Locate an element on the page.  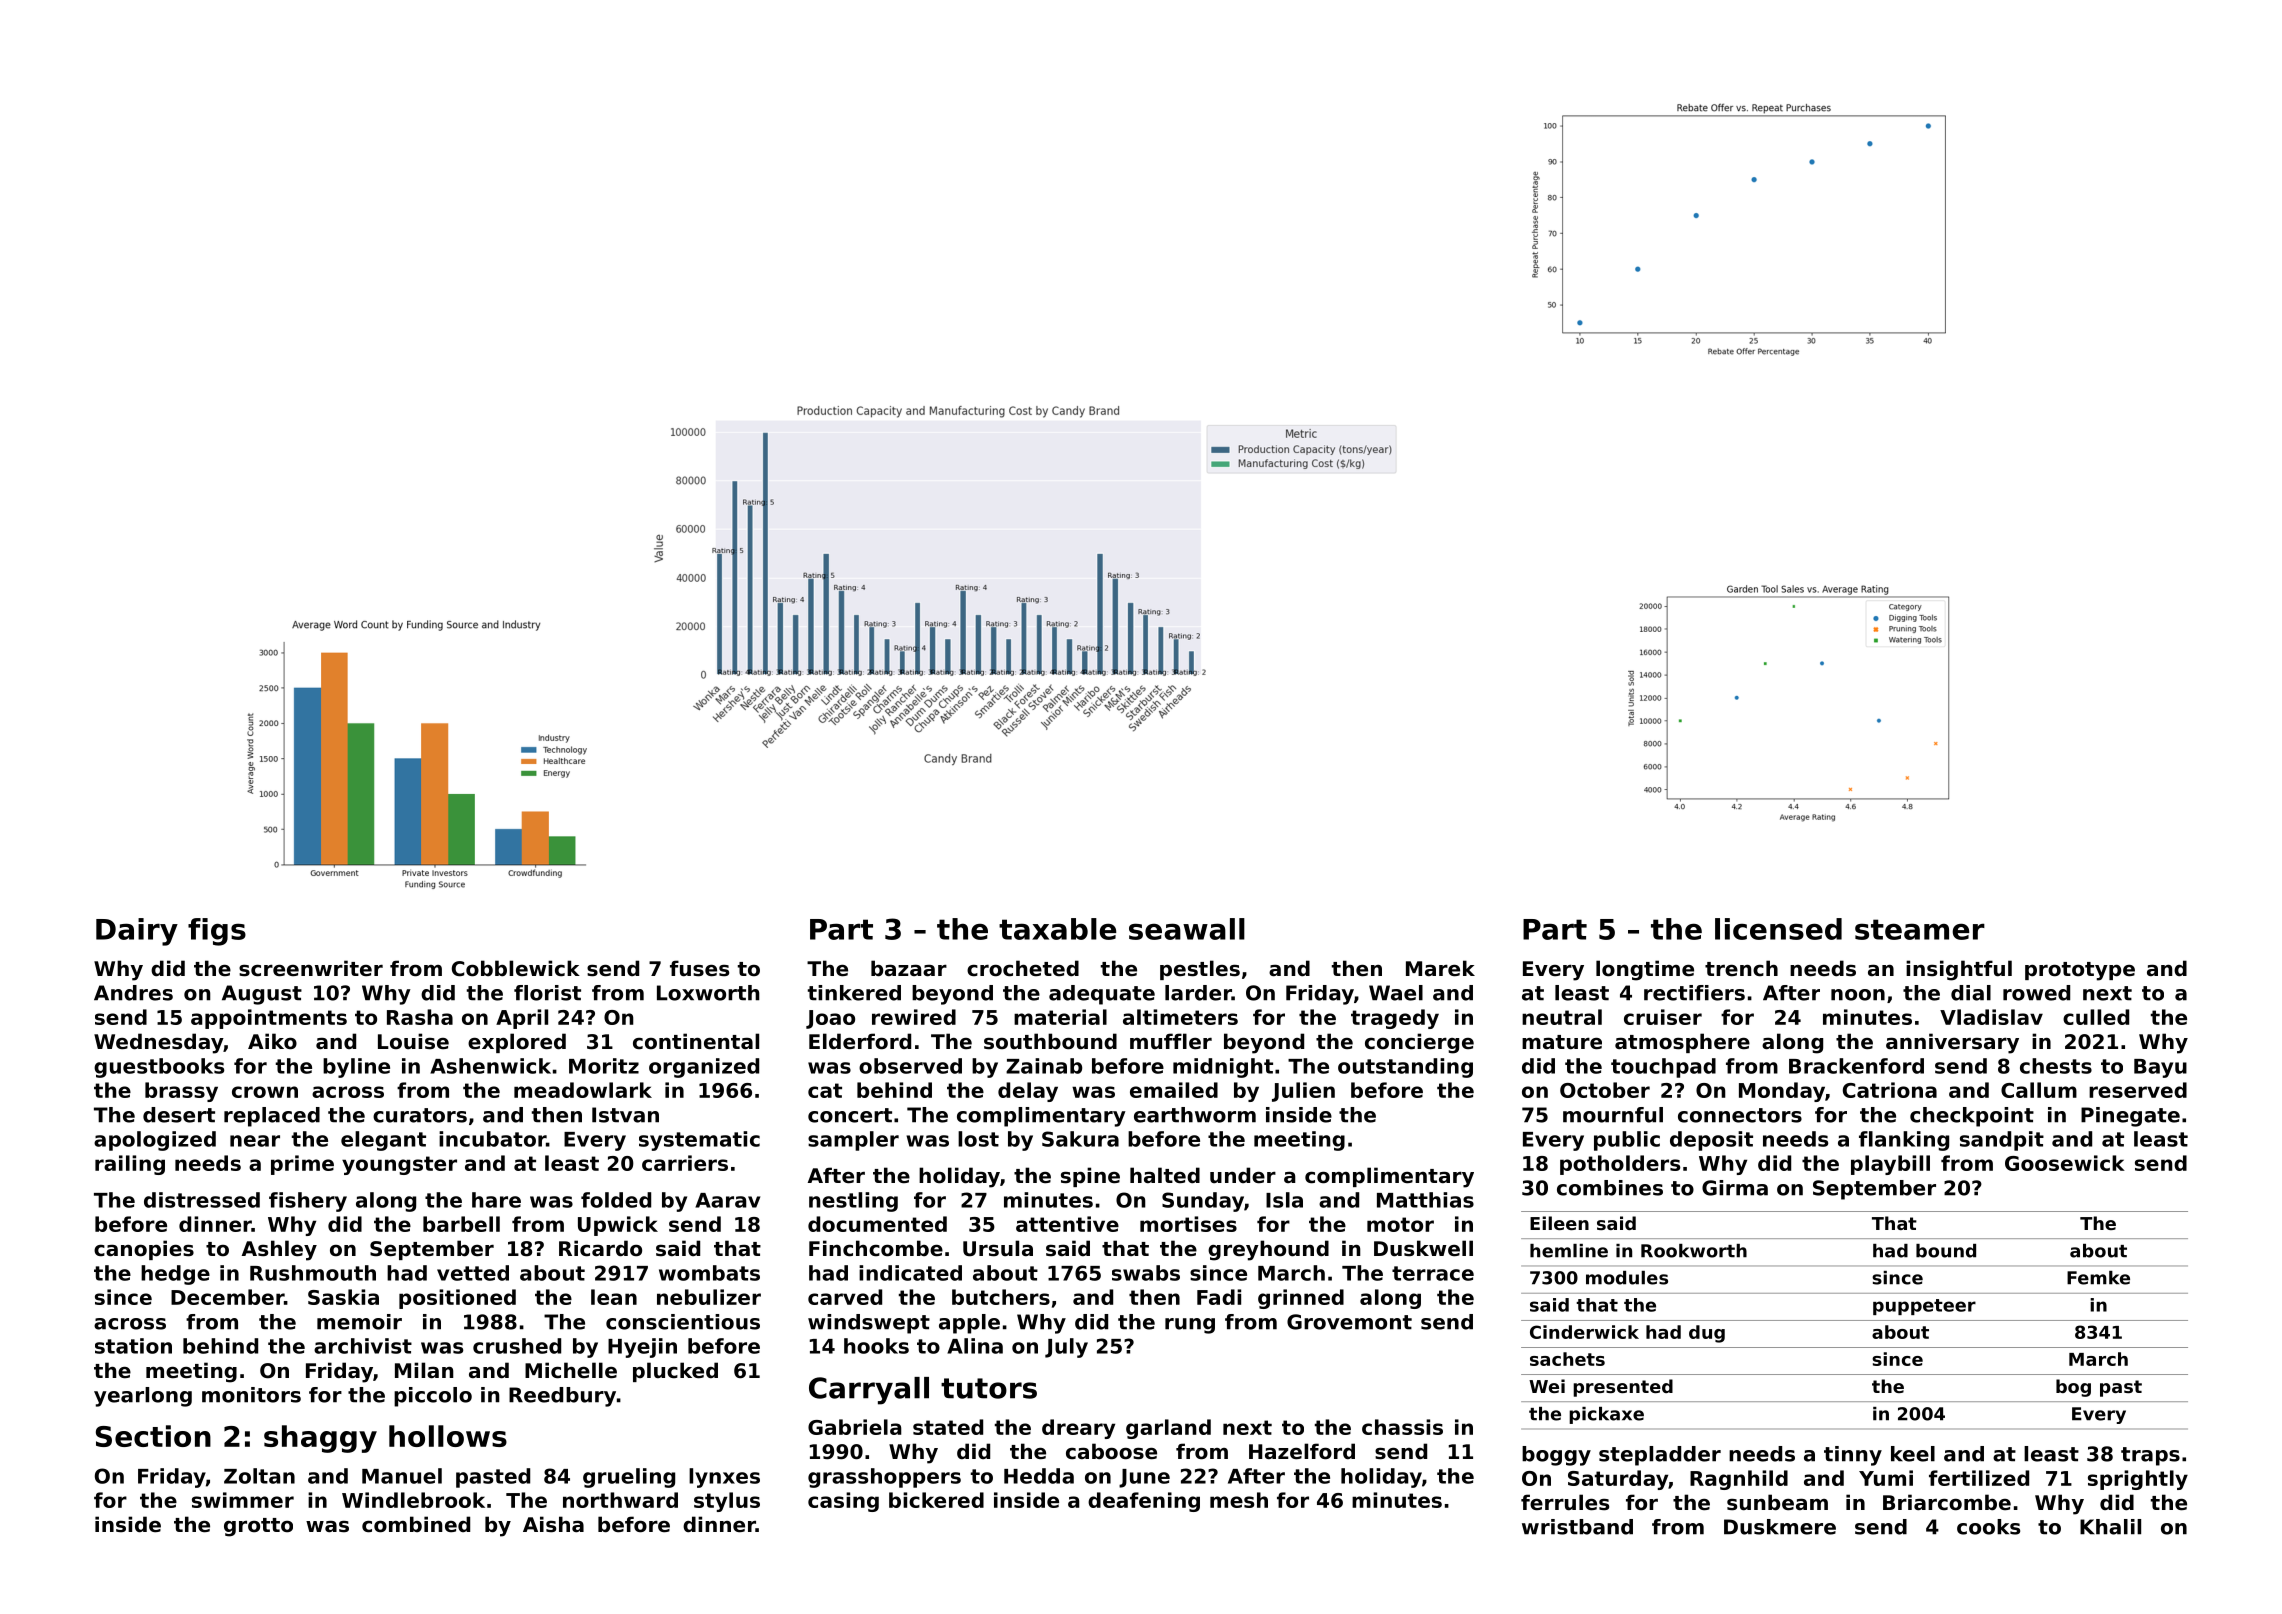
culled is located at coordinates (2096, 1017).
